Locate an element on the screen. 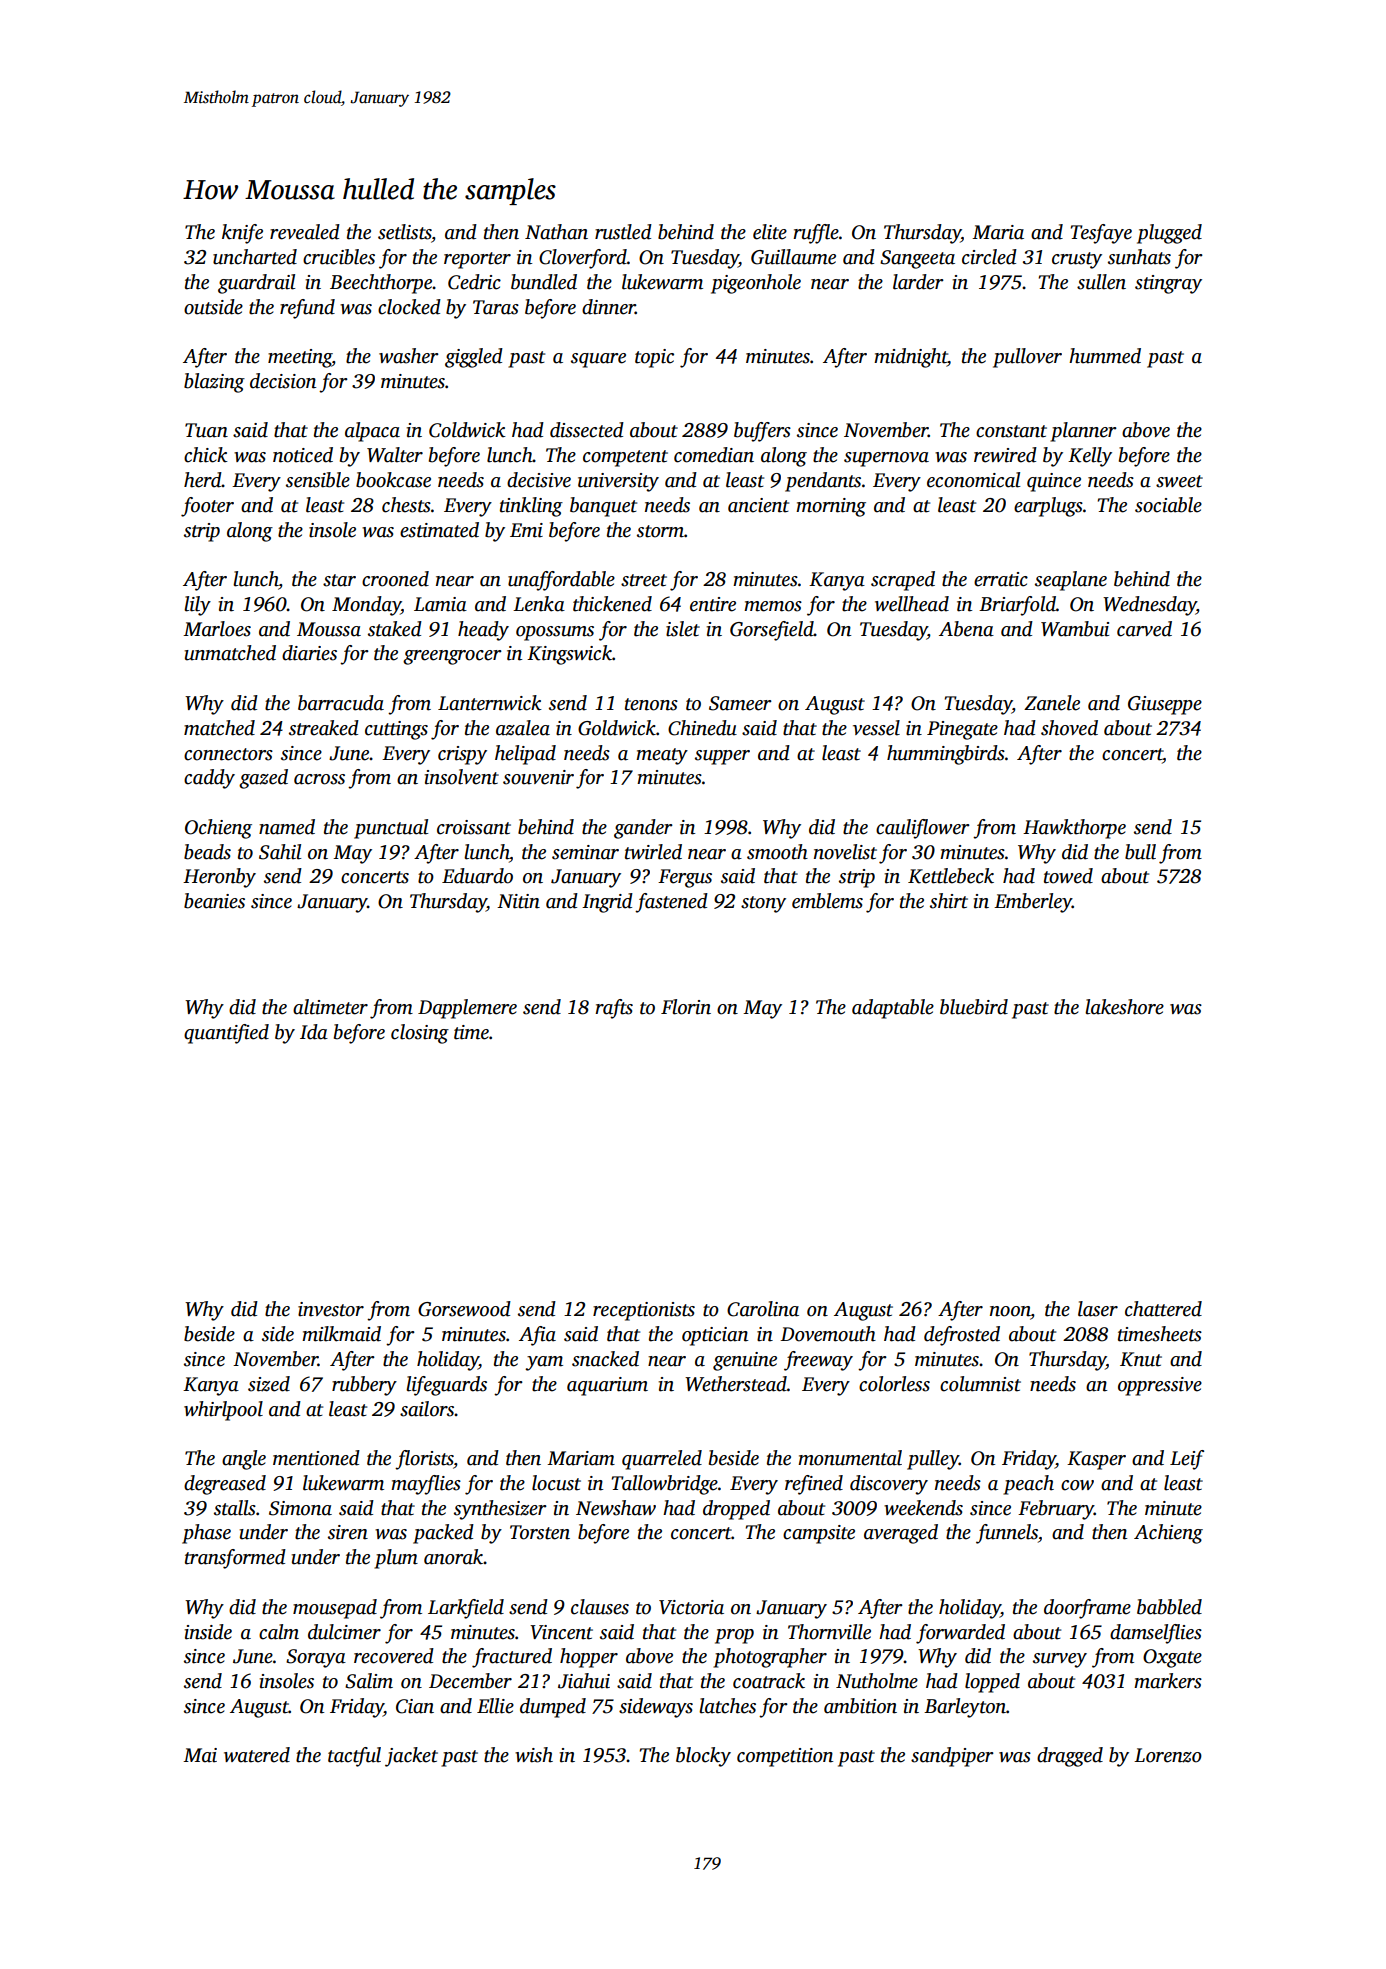 Image resolution: width=1386 pixels, height=1969 pixels. milkmaid is located at coordinates (341, 1334).
